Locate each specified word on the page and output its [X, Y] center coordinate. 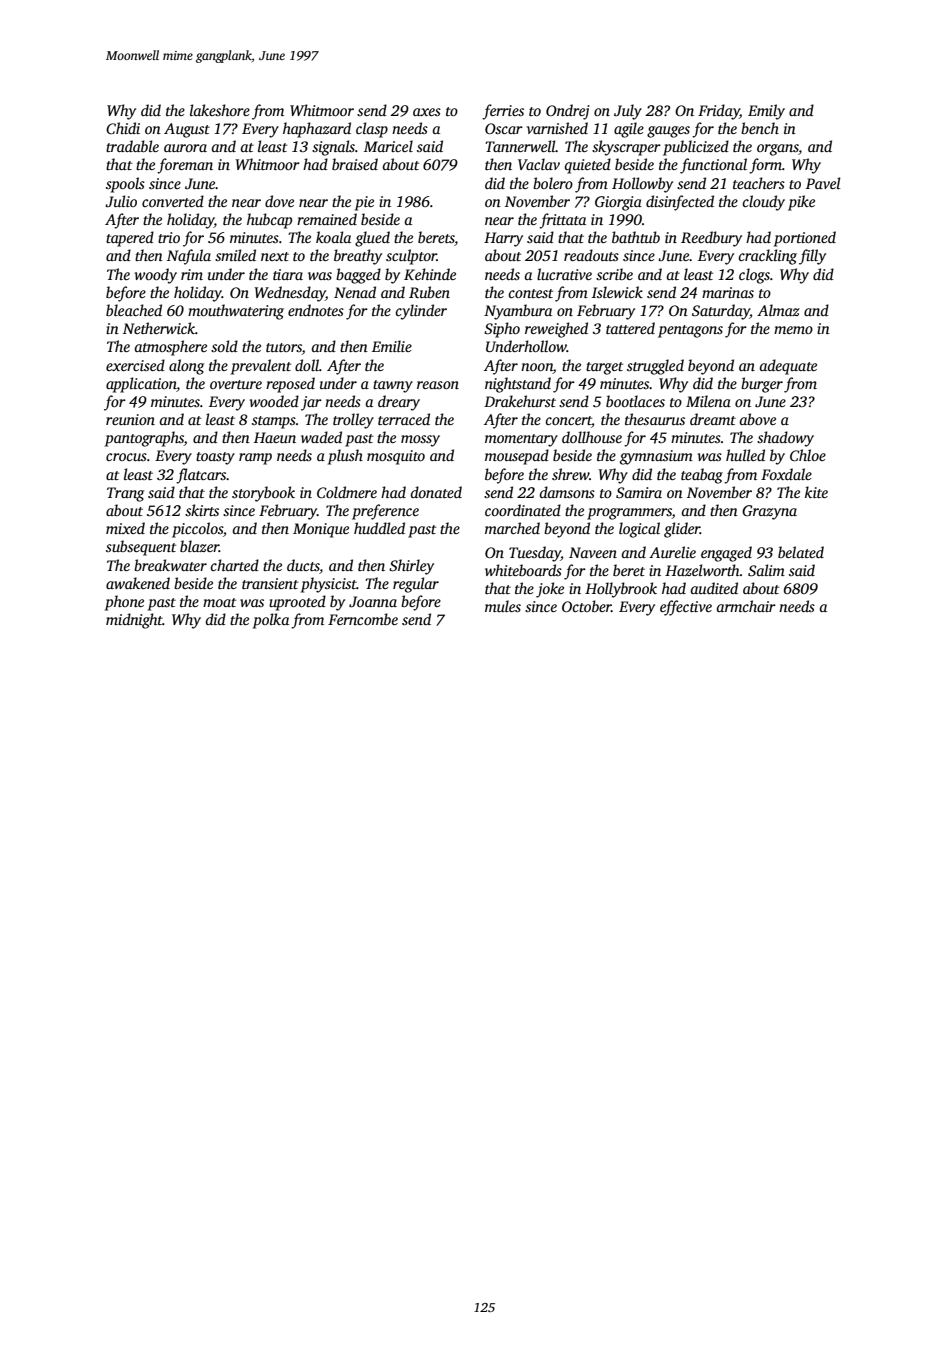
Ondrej [568, 112]
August [187, 130]
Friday [719, 112]
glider [682, 530]
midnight [134, 621]
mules [503, 606]
